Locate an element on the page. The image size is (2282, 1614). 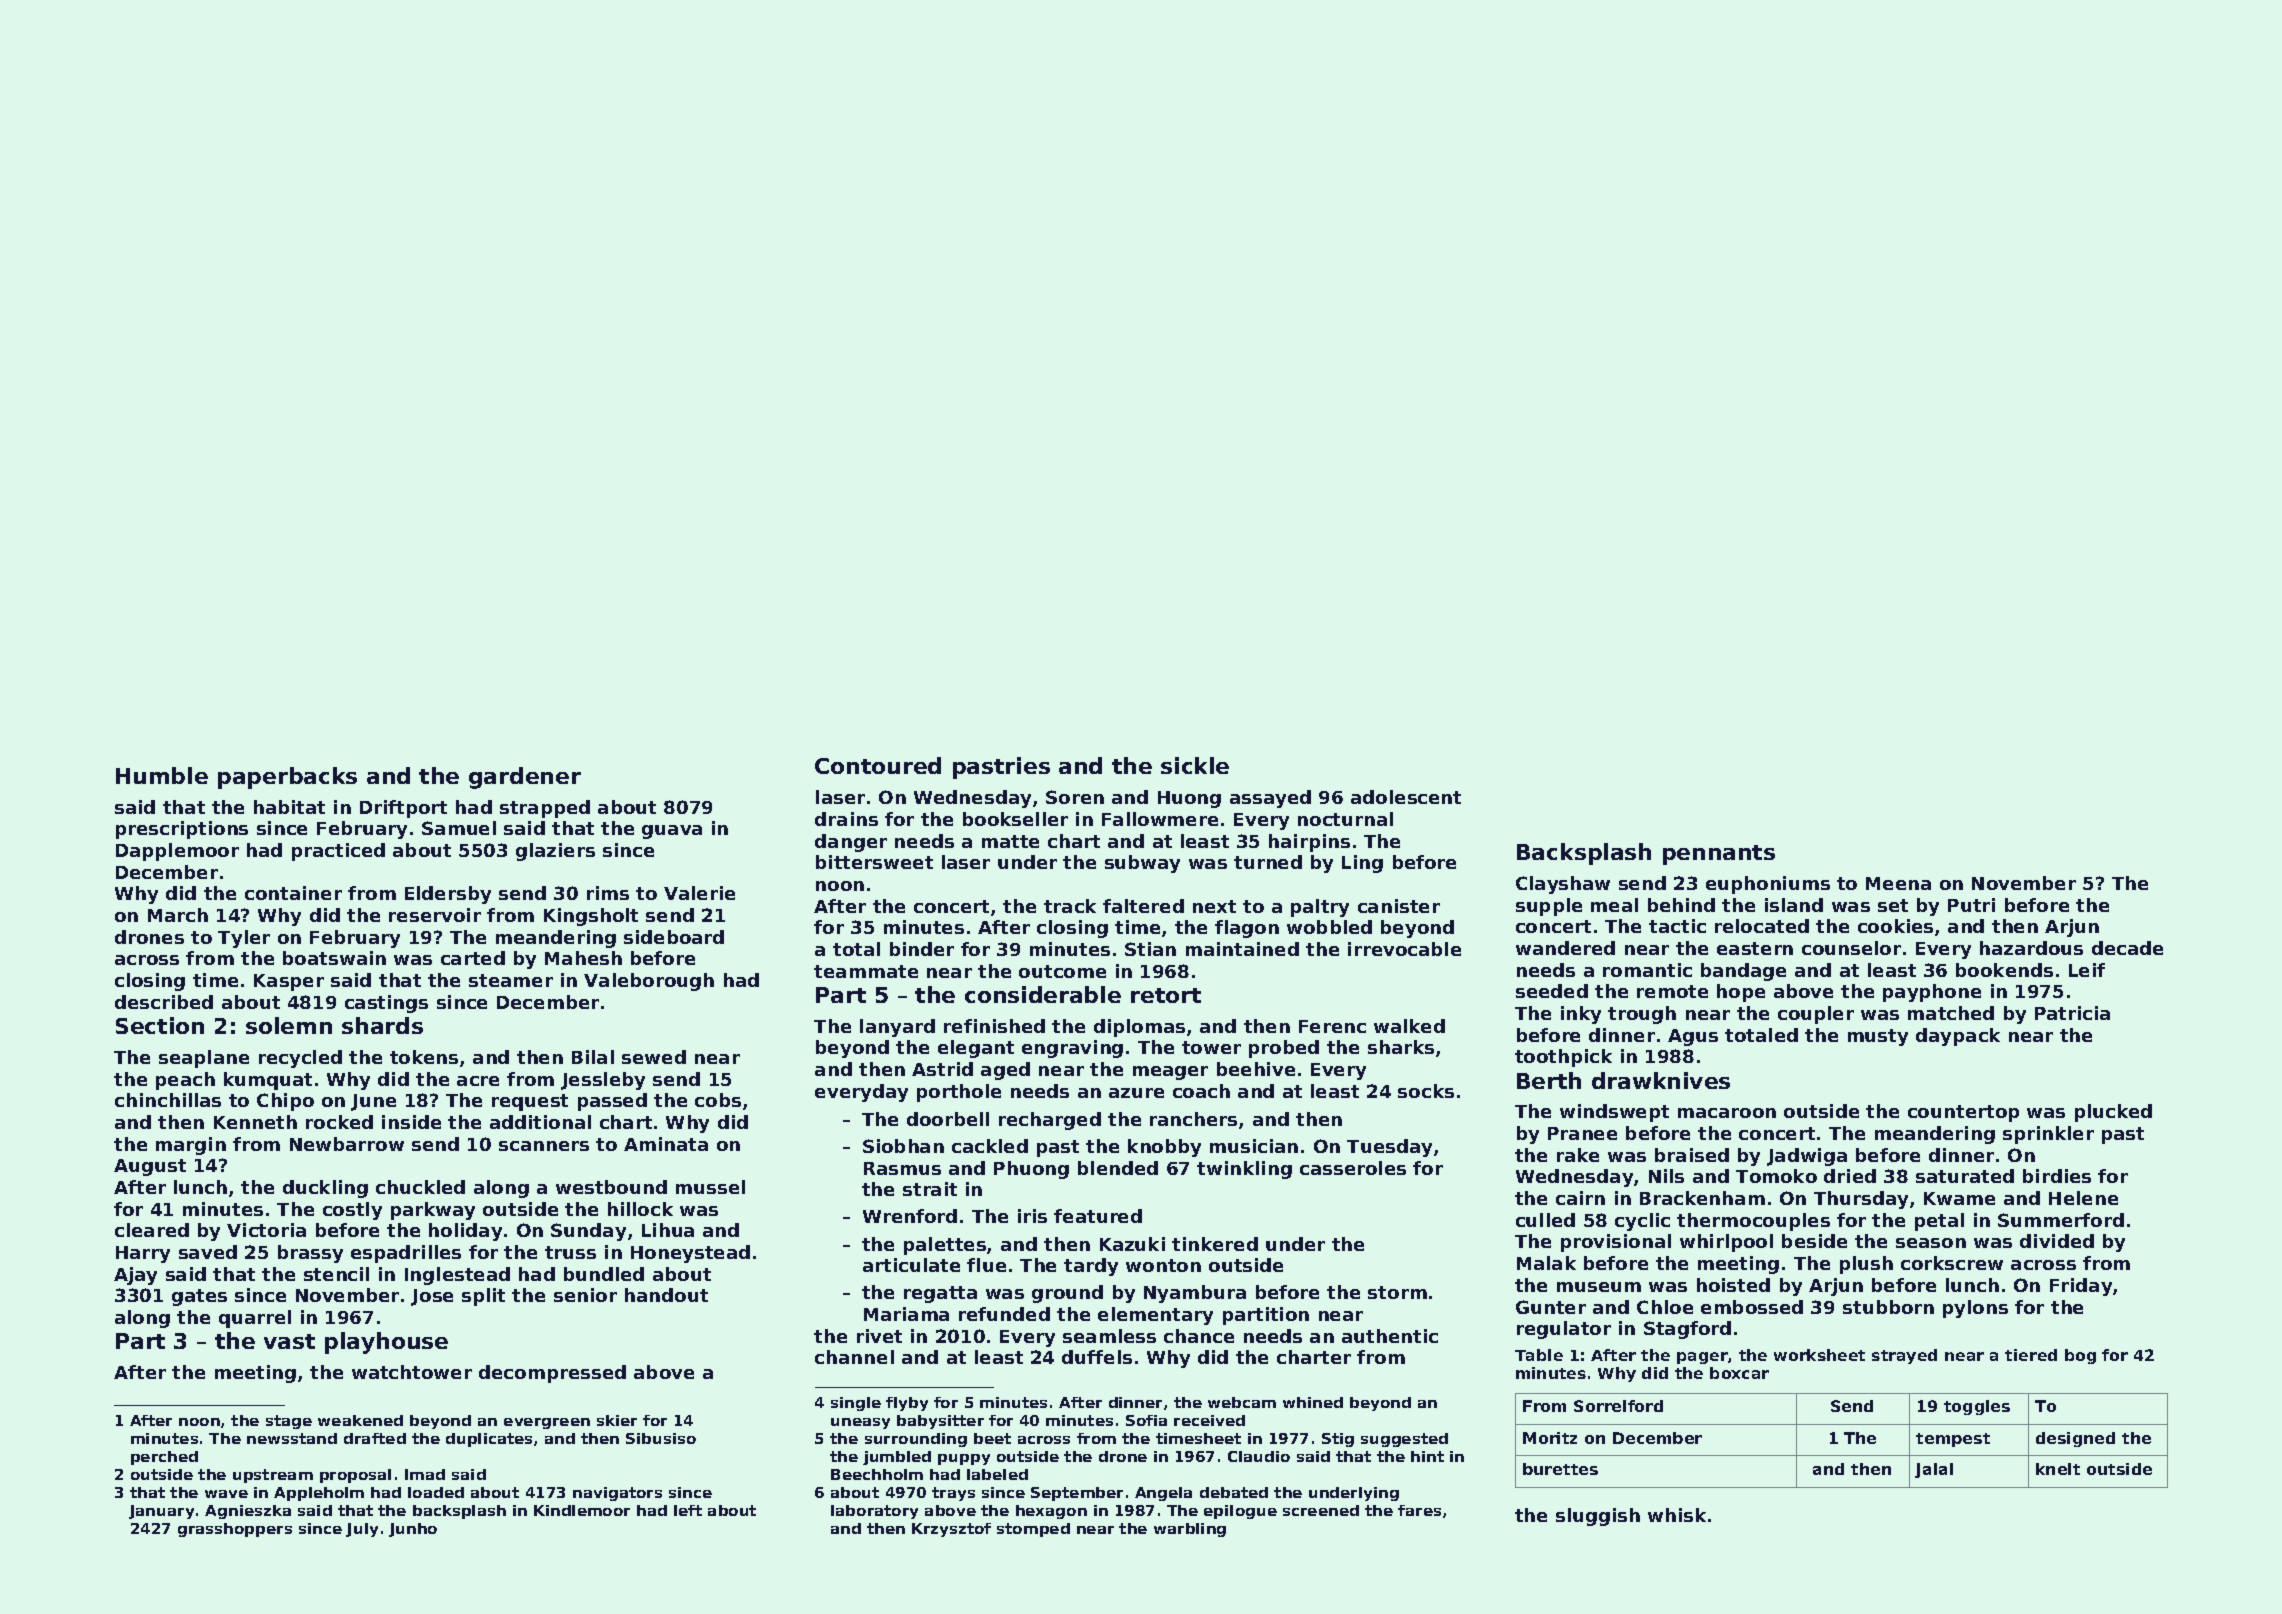
tinkered is located at coordinates (1215, 1244).
